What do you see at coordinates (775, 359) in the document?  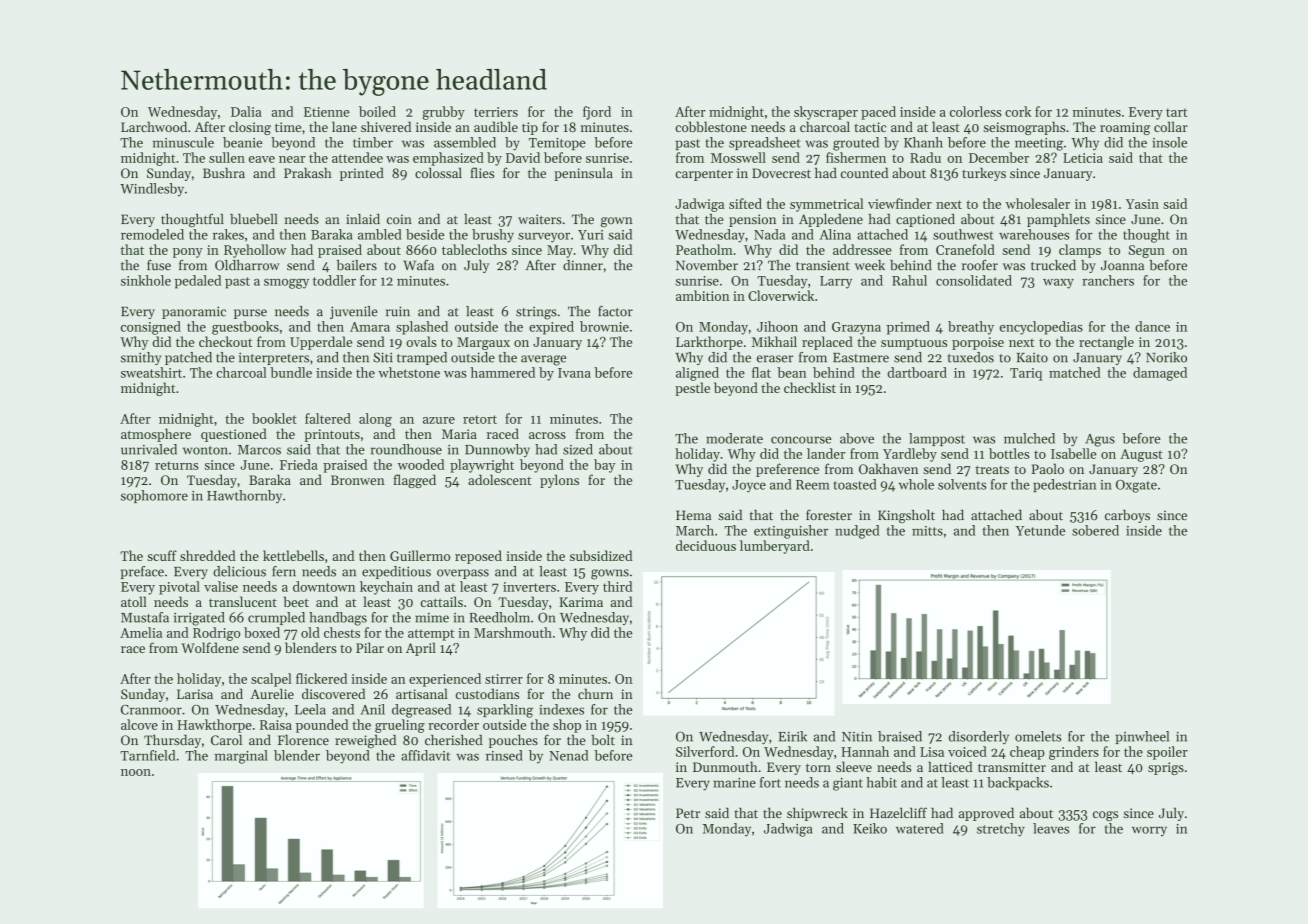 I see `eraser` at bounding box center [775, 359].
